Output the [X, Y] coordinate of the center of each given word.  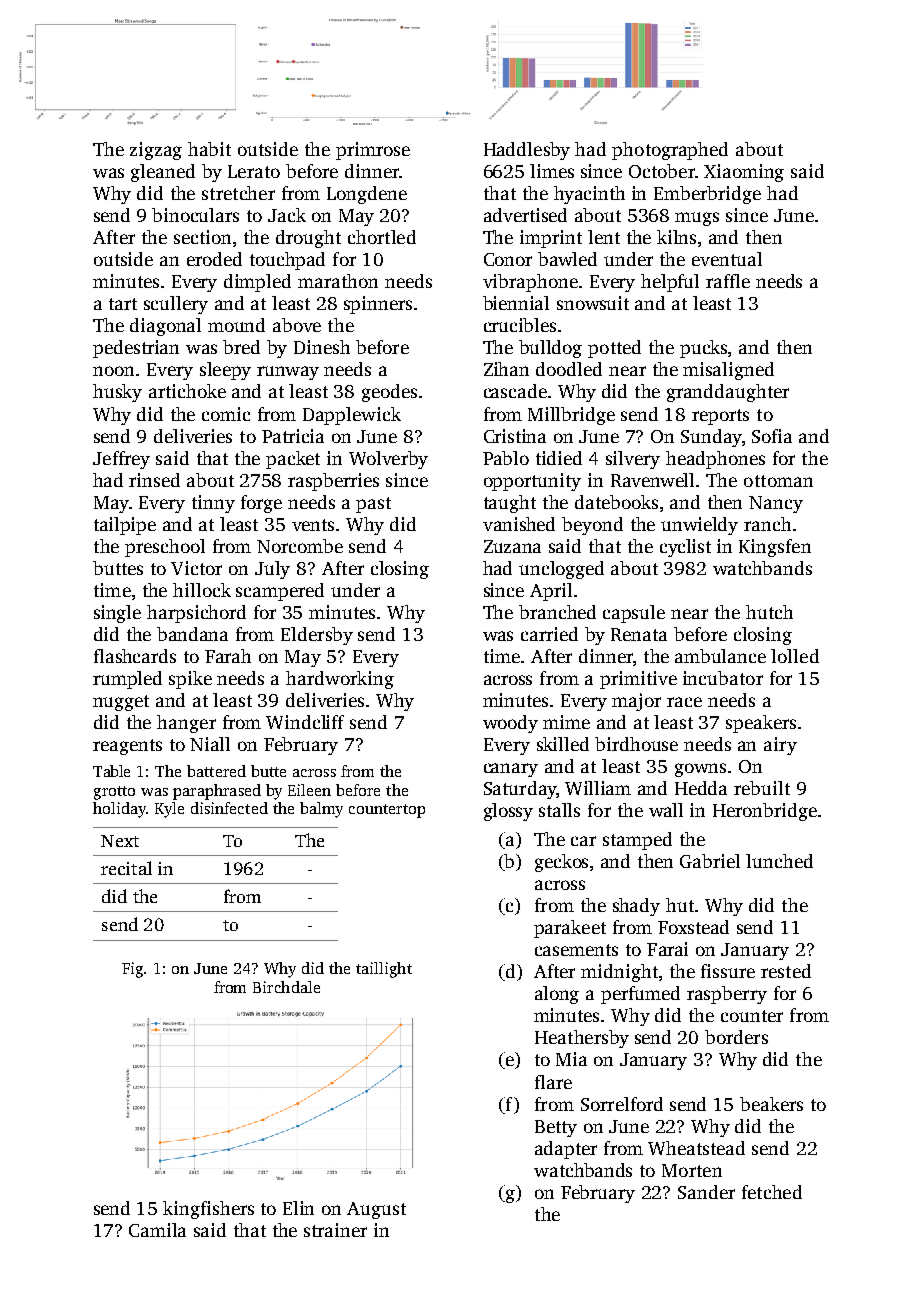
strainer [335, 1230]
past [373, 505]
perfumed [640, 995]
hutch [769, 612]
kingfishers [208, 1210]
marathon [338, 281]
